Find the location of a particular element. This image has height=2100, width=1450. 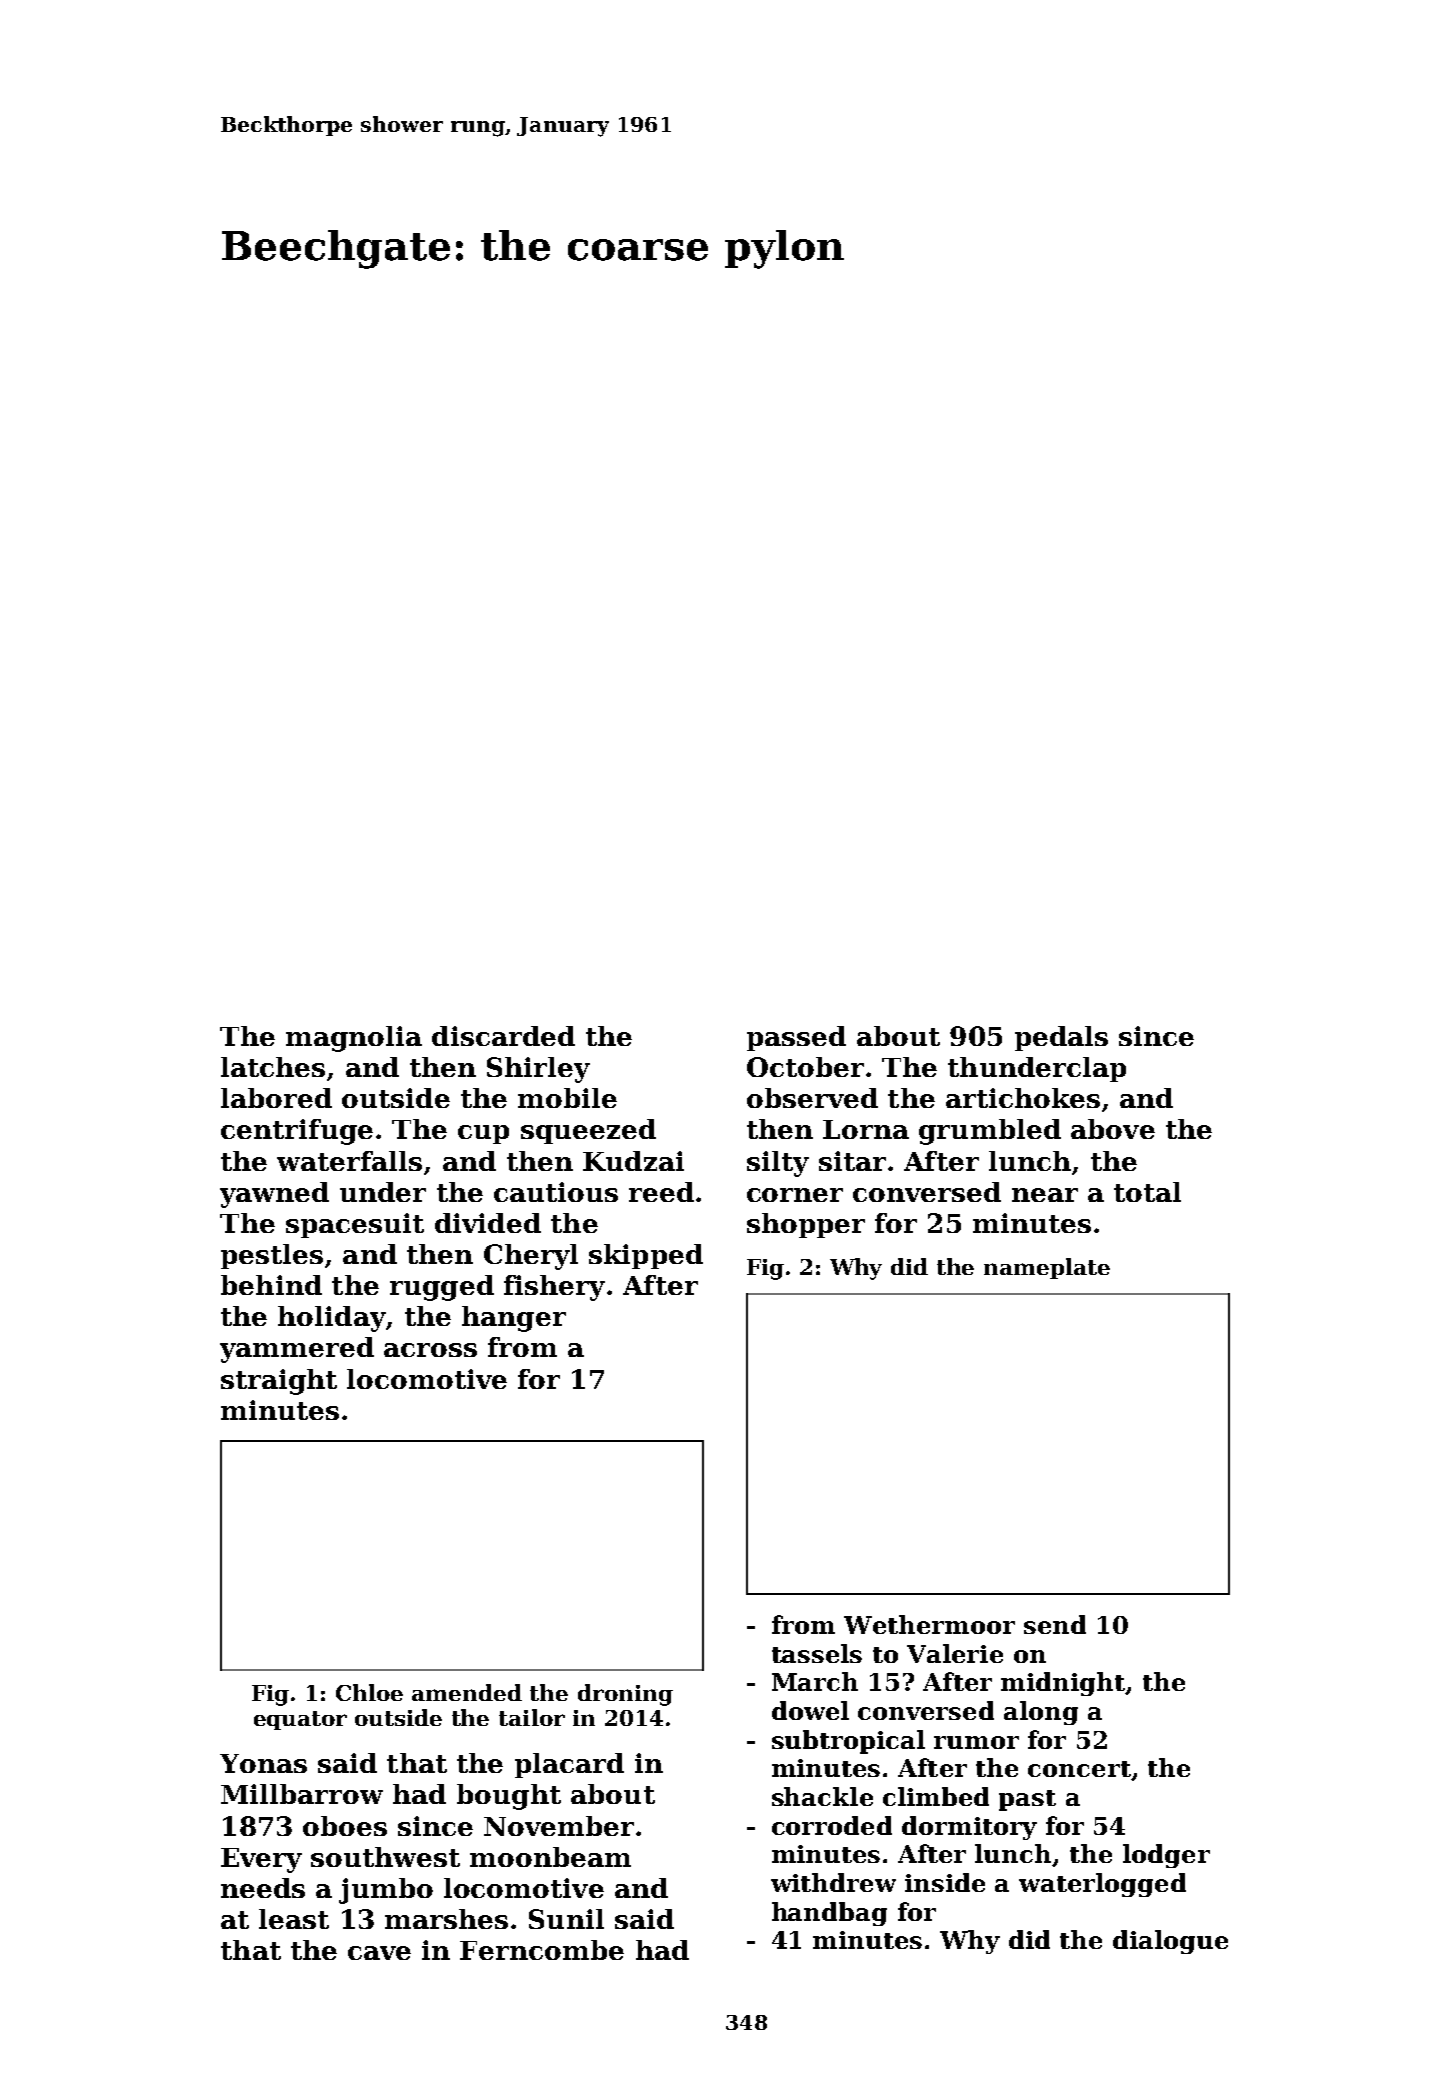

pedals is located at coordinates (1061, 1038).
